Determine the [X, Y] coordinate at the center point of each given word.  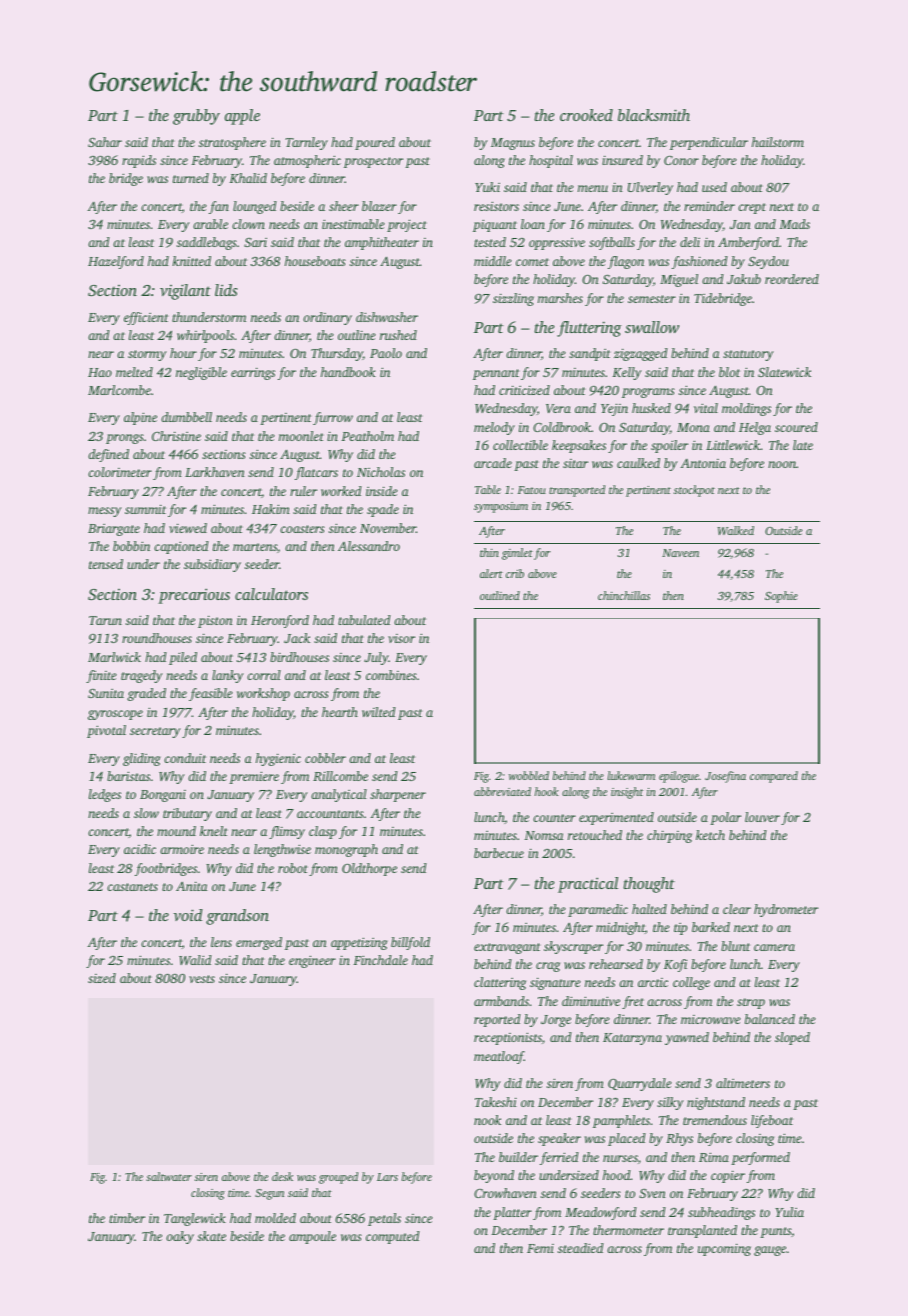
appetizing [359, 943]
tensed [106, 564]
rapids [139, 161]
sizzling [513, 299]
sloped [792, 1038]
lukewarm [631, 775]
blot [729, 372]
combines [391, 675]
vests [202, 979]
